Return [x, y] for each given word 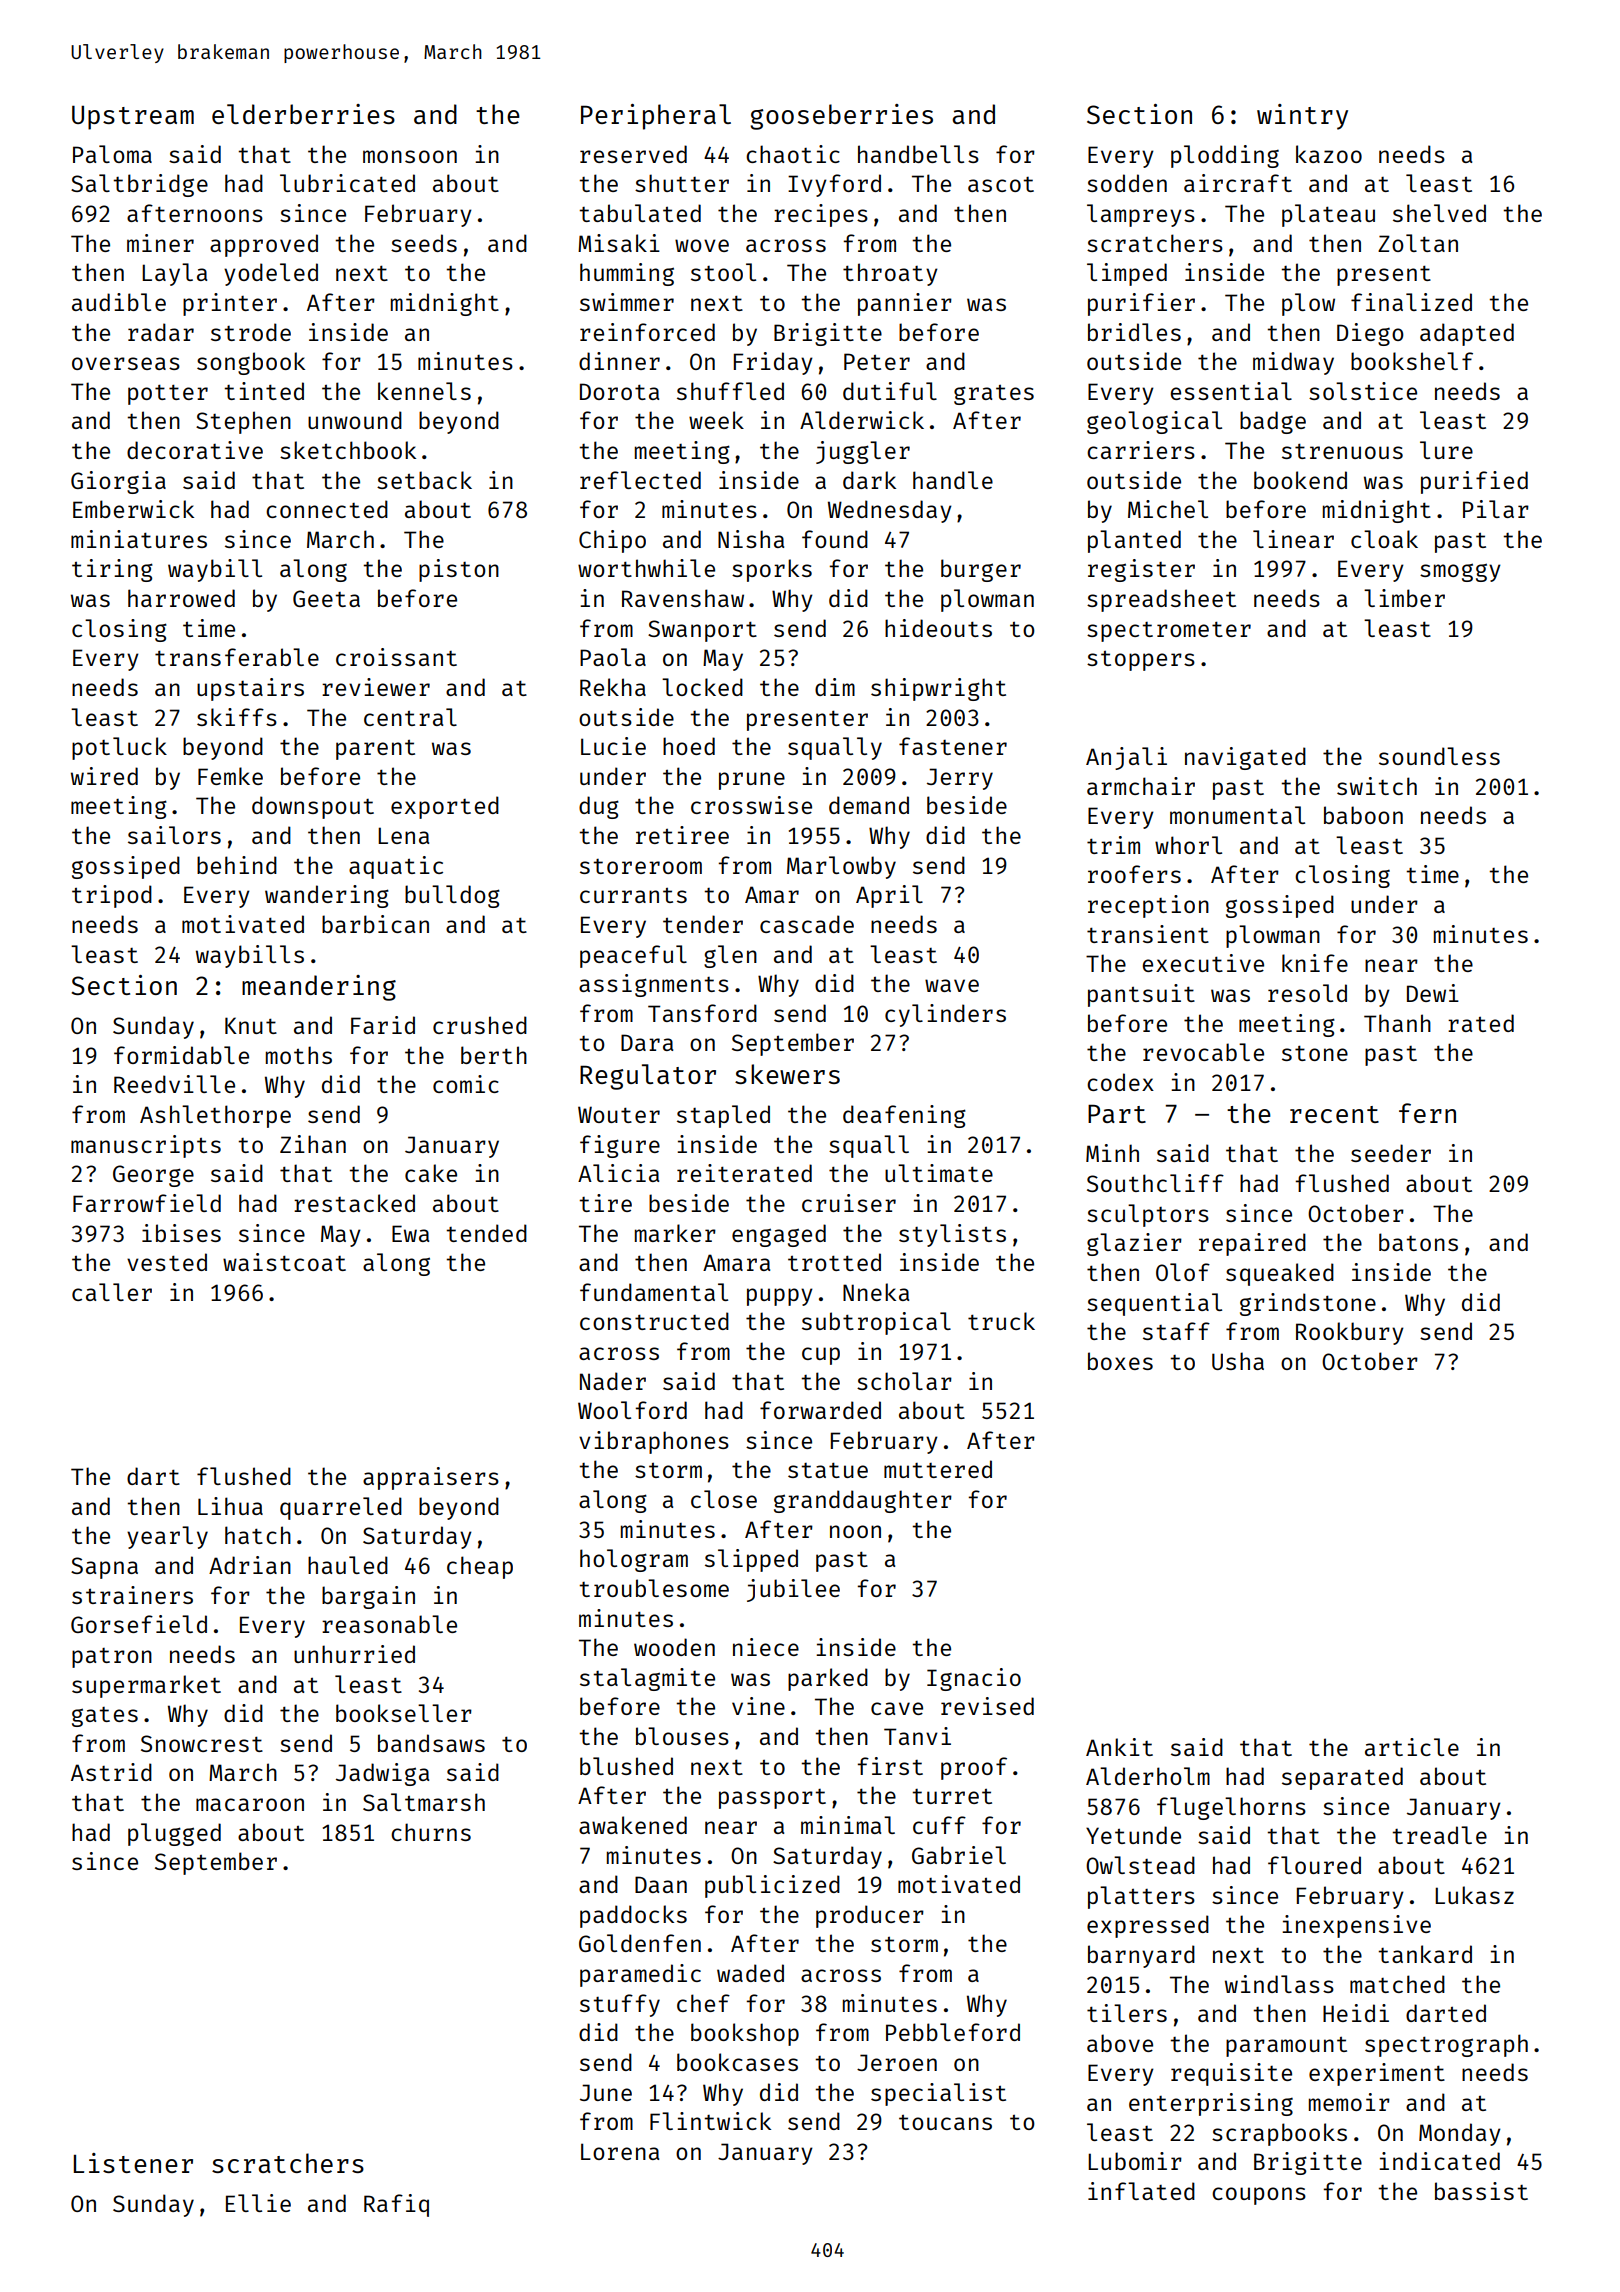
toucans [945, 2122]
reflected [640, 480]
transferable [237, 657]
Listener [133, 2163]
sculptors [1148, 1215]
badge [1273, 422]
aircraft [1238, 183]
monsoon [410, 156]
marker [675, 1233]
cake [431, 1173]
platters [1141, 1897]
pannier [905, 304]
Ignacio [974, 1679]
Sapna [104, 1568]
